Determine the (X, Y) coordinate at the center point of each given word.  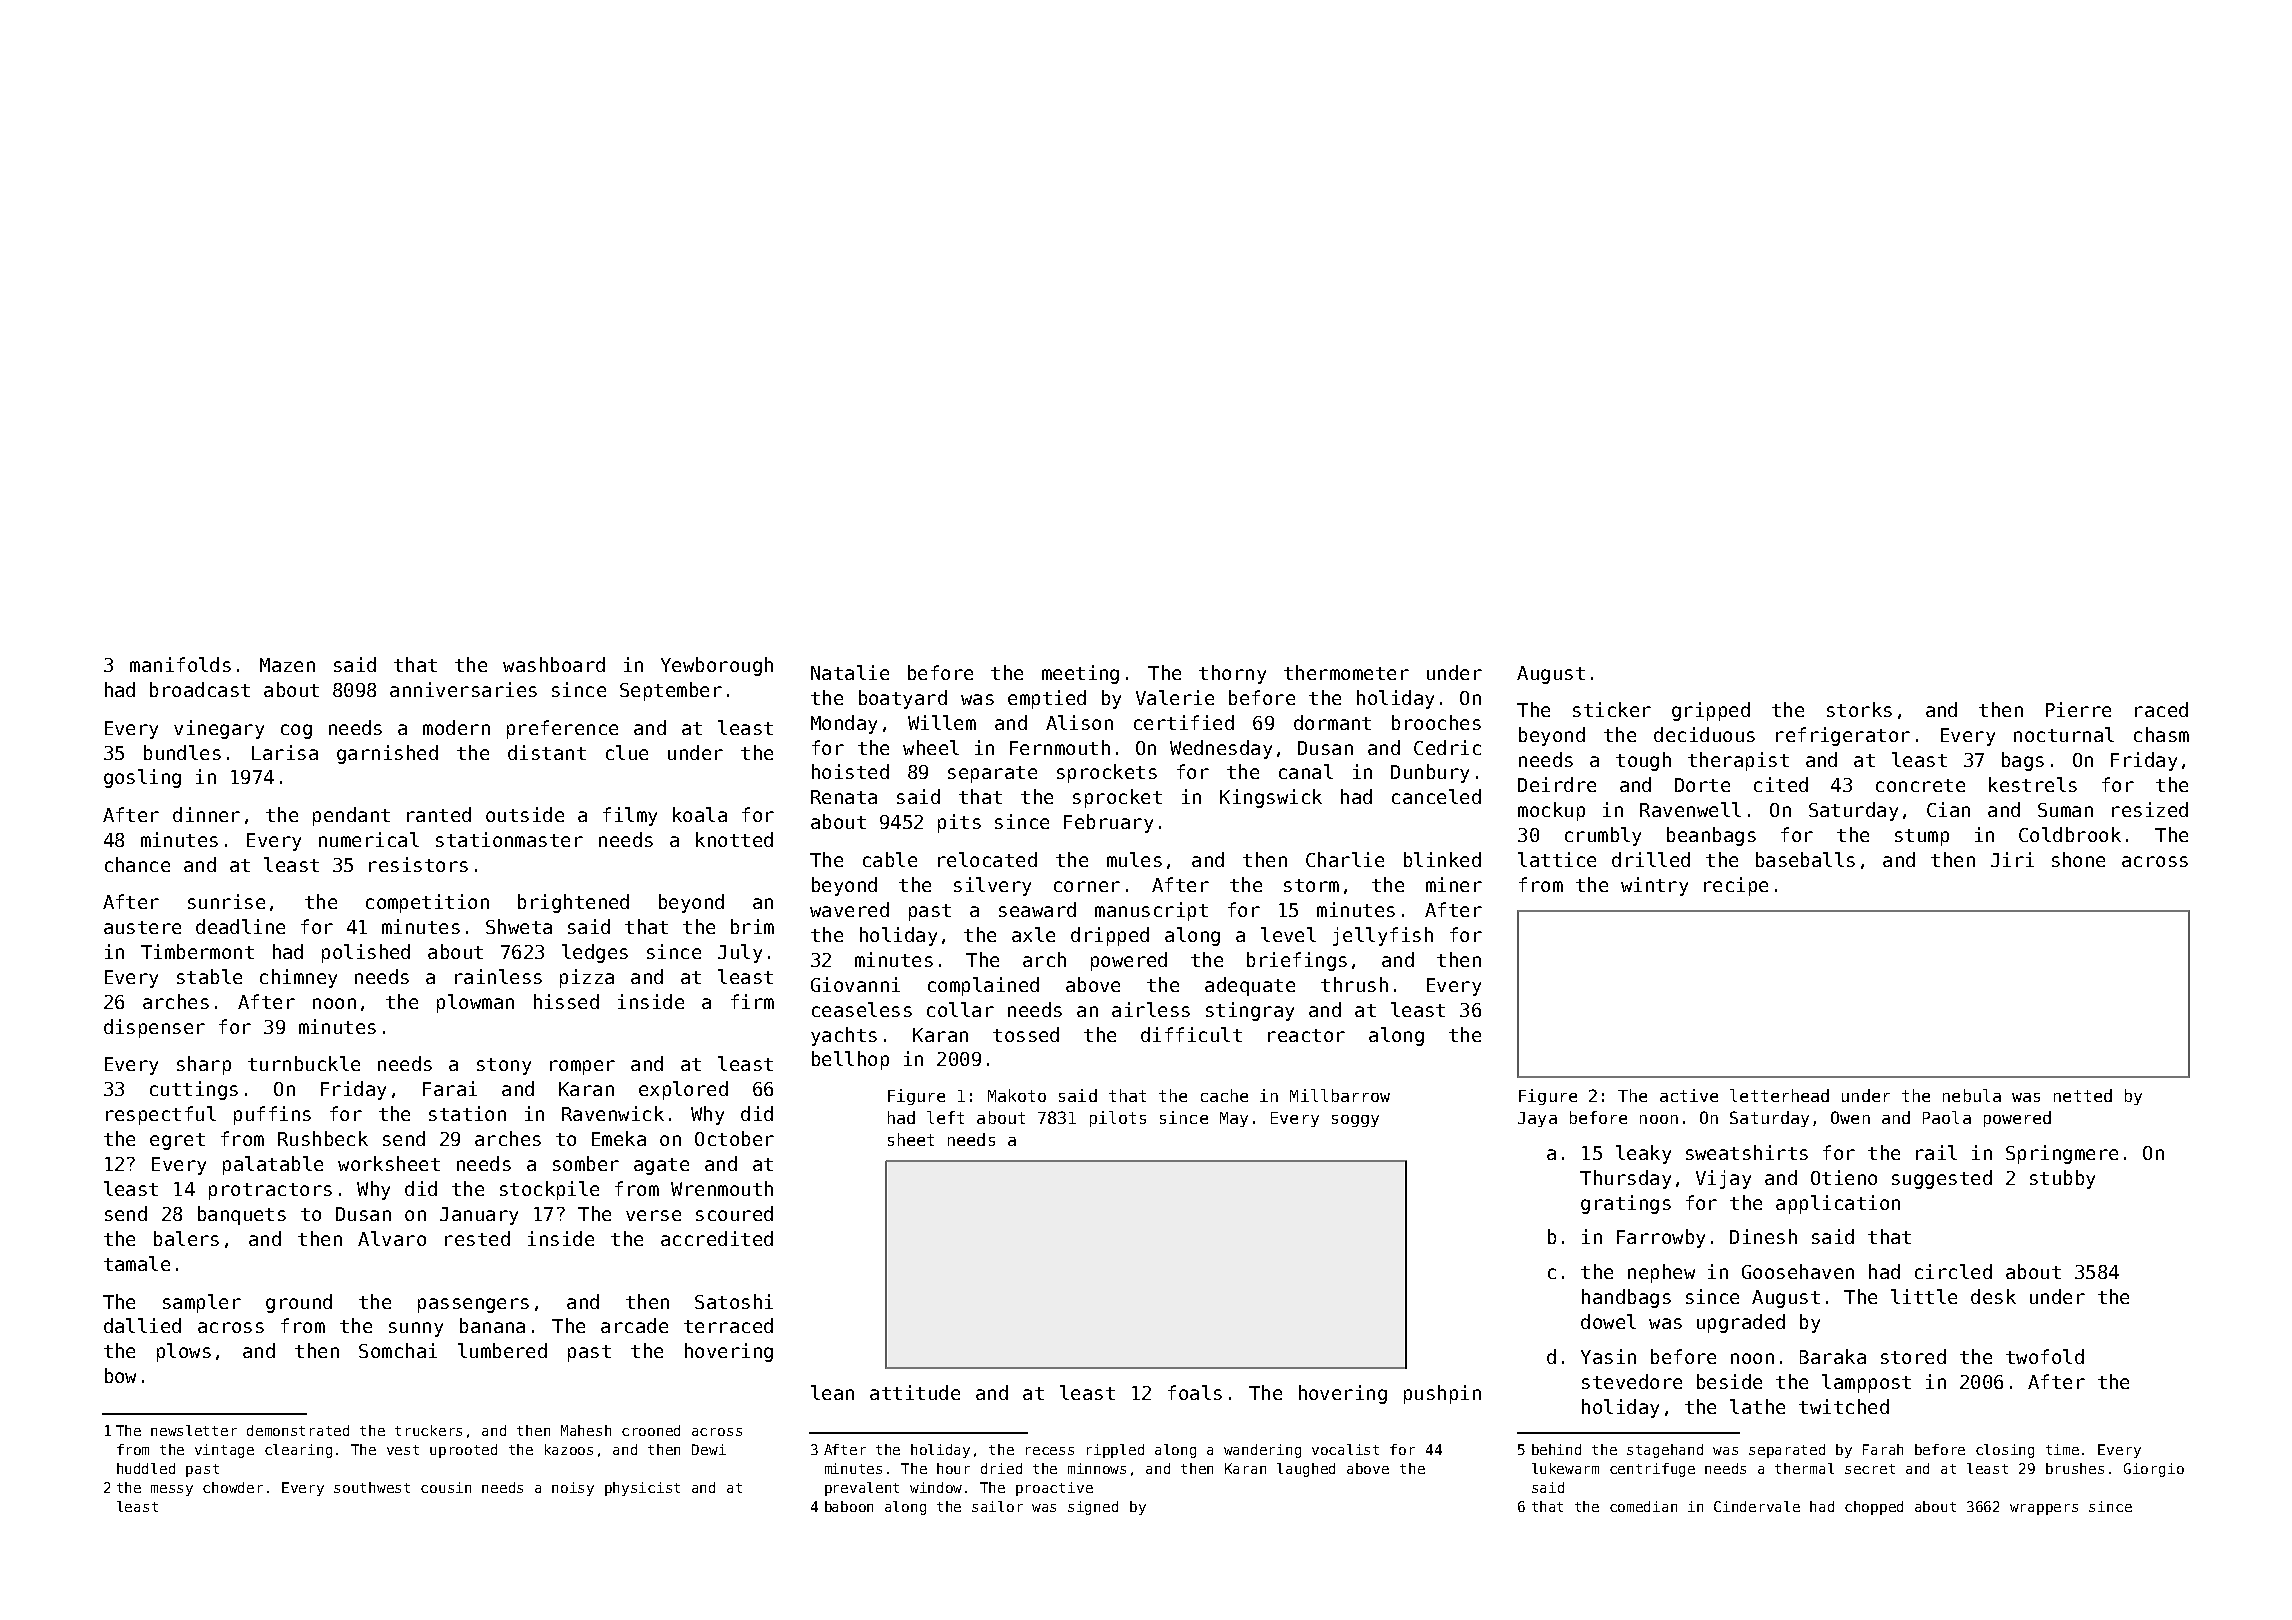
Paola (1947, 1117)
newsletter (194, 1430)
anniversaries (463, 689)
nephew (1661, 1273)
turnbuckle (304, 1063)
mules (1134, 859)
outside (525, 814)
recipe (1736, 886)
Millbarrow (1340, 1095)
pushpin (1442, 1394)
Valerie (1175, 697)
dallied (142, 1325)
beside (1729, 1381)
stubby (2062, 1179)
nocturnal (2064, 734)
